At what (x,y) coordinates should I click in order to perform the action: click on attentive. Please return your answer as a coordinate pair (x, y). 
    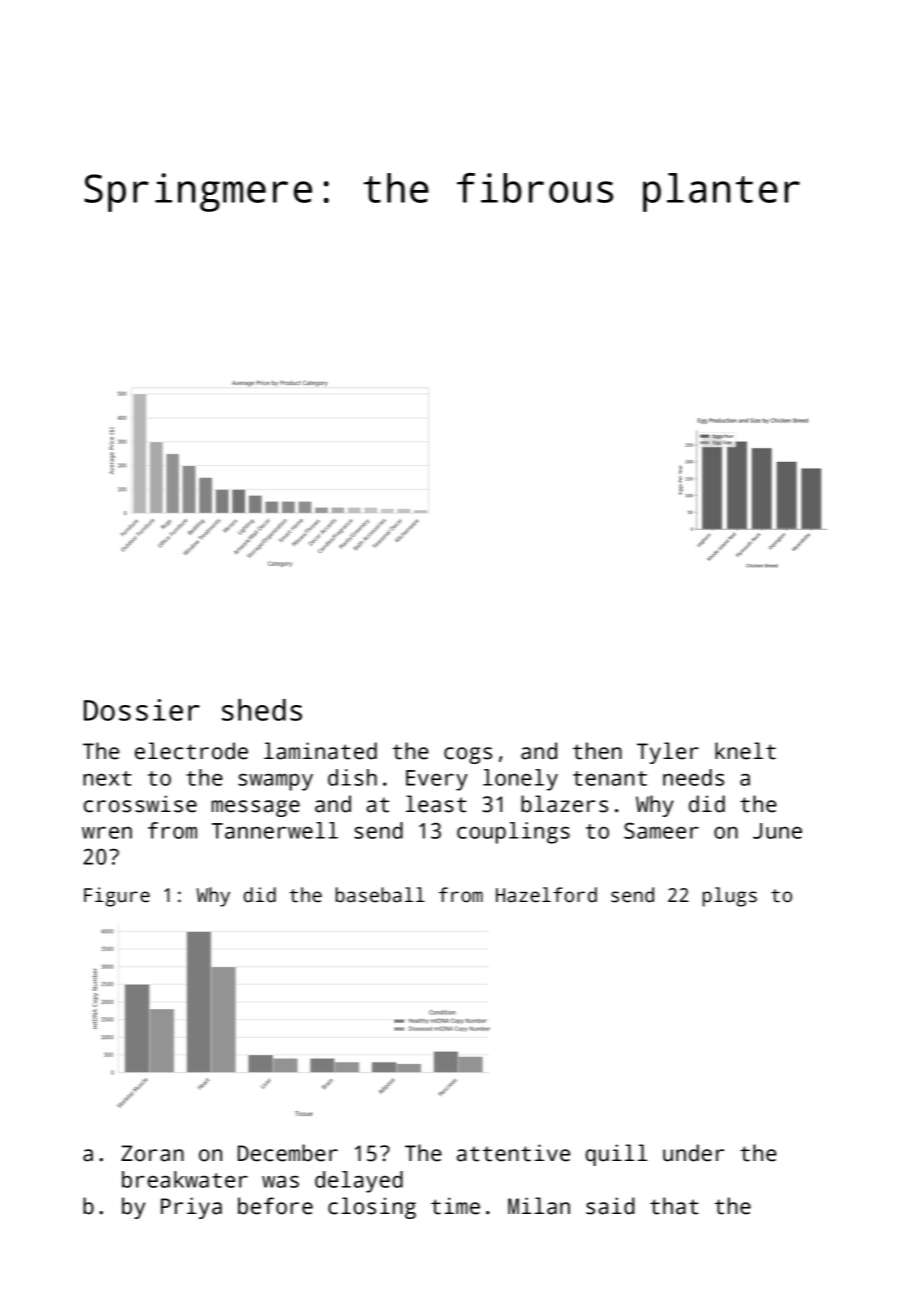
    Looking at the image, I should click on (513, 1153).
